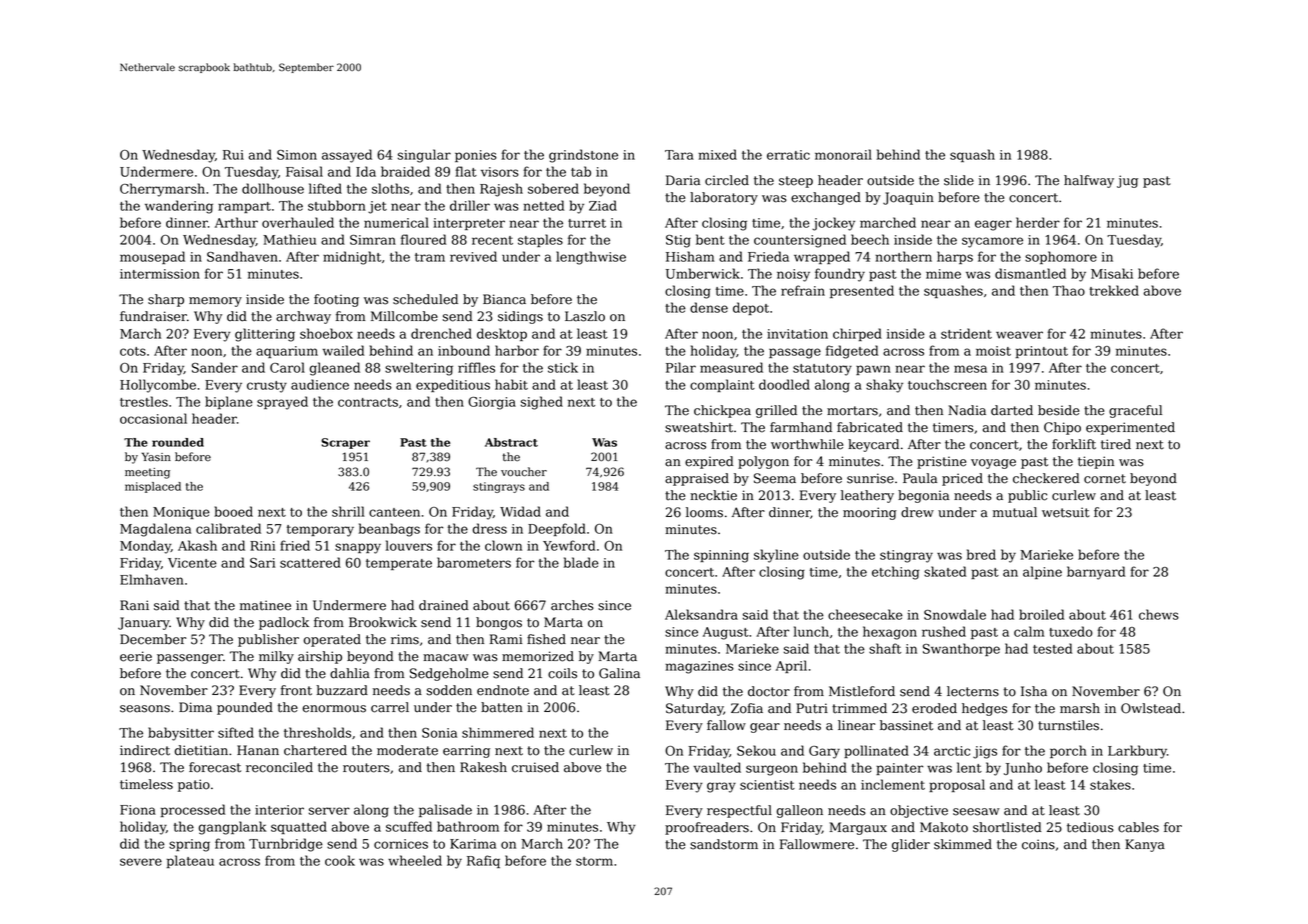 The height and width of the document is (924, 1308). I want to click on bent, so click(710, 239).
